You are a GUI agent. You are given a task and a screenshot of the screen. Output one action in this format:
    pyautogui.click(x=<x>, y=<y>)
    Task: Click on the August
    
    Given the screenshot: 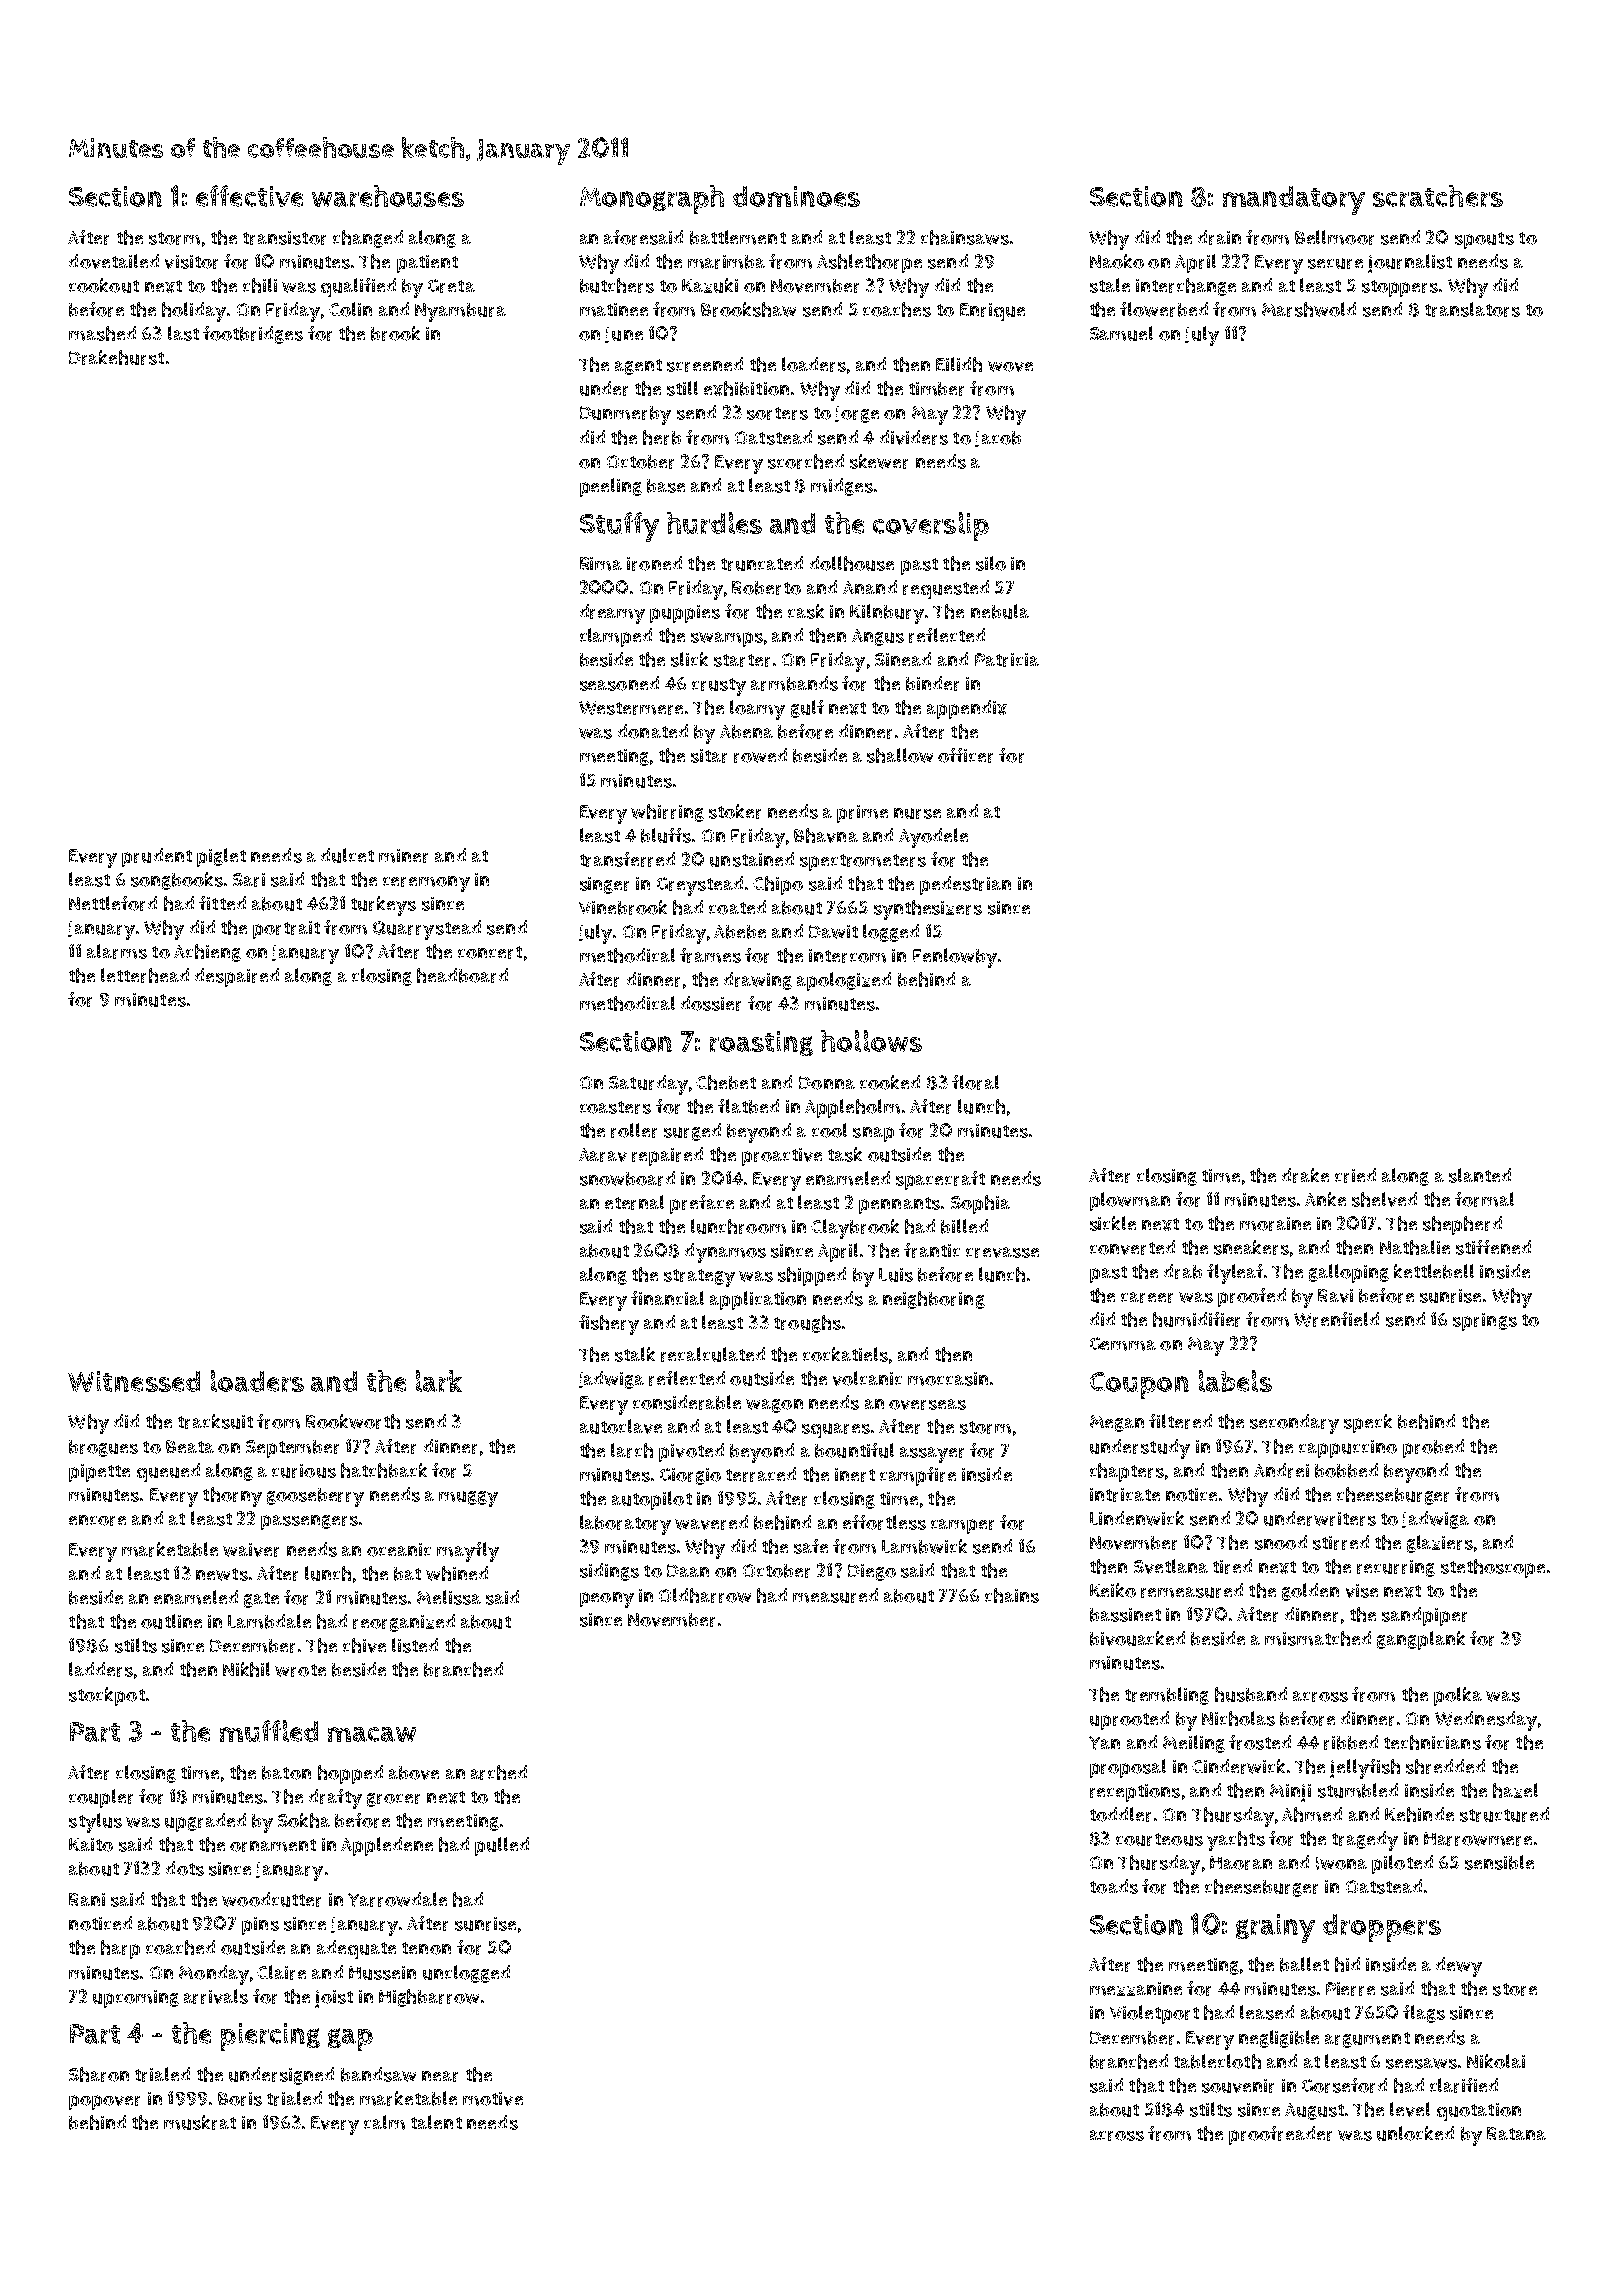 What is the action you would take?
    pyautogui.click(x=1314, y=2111)
